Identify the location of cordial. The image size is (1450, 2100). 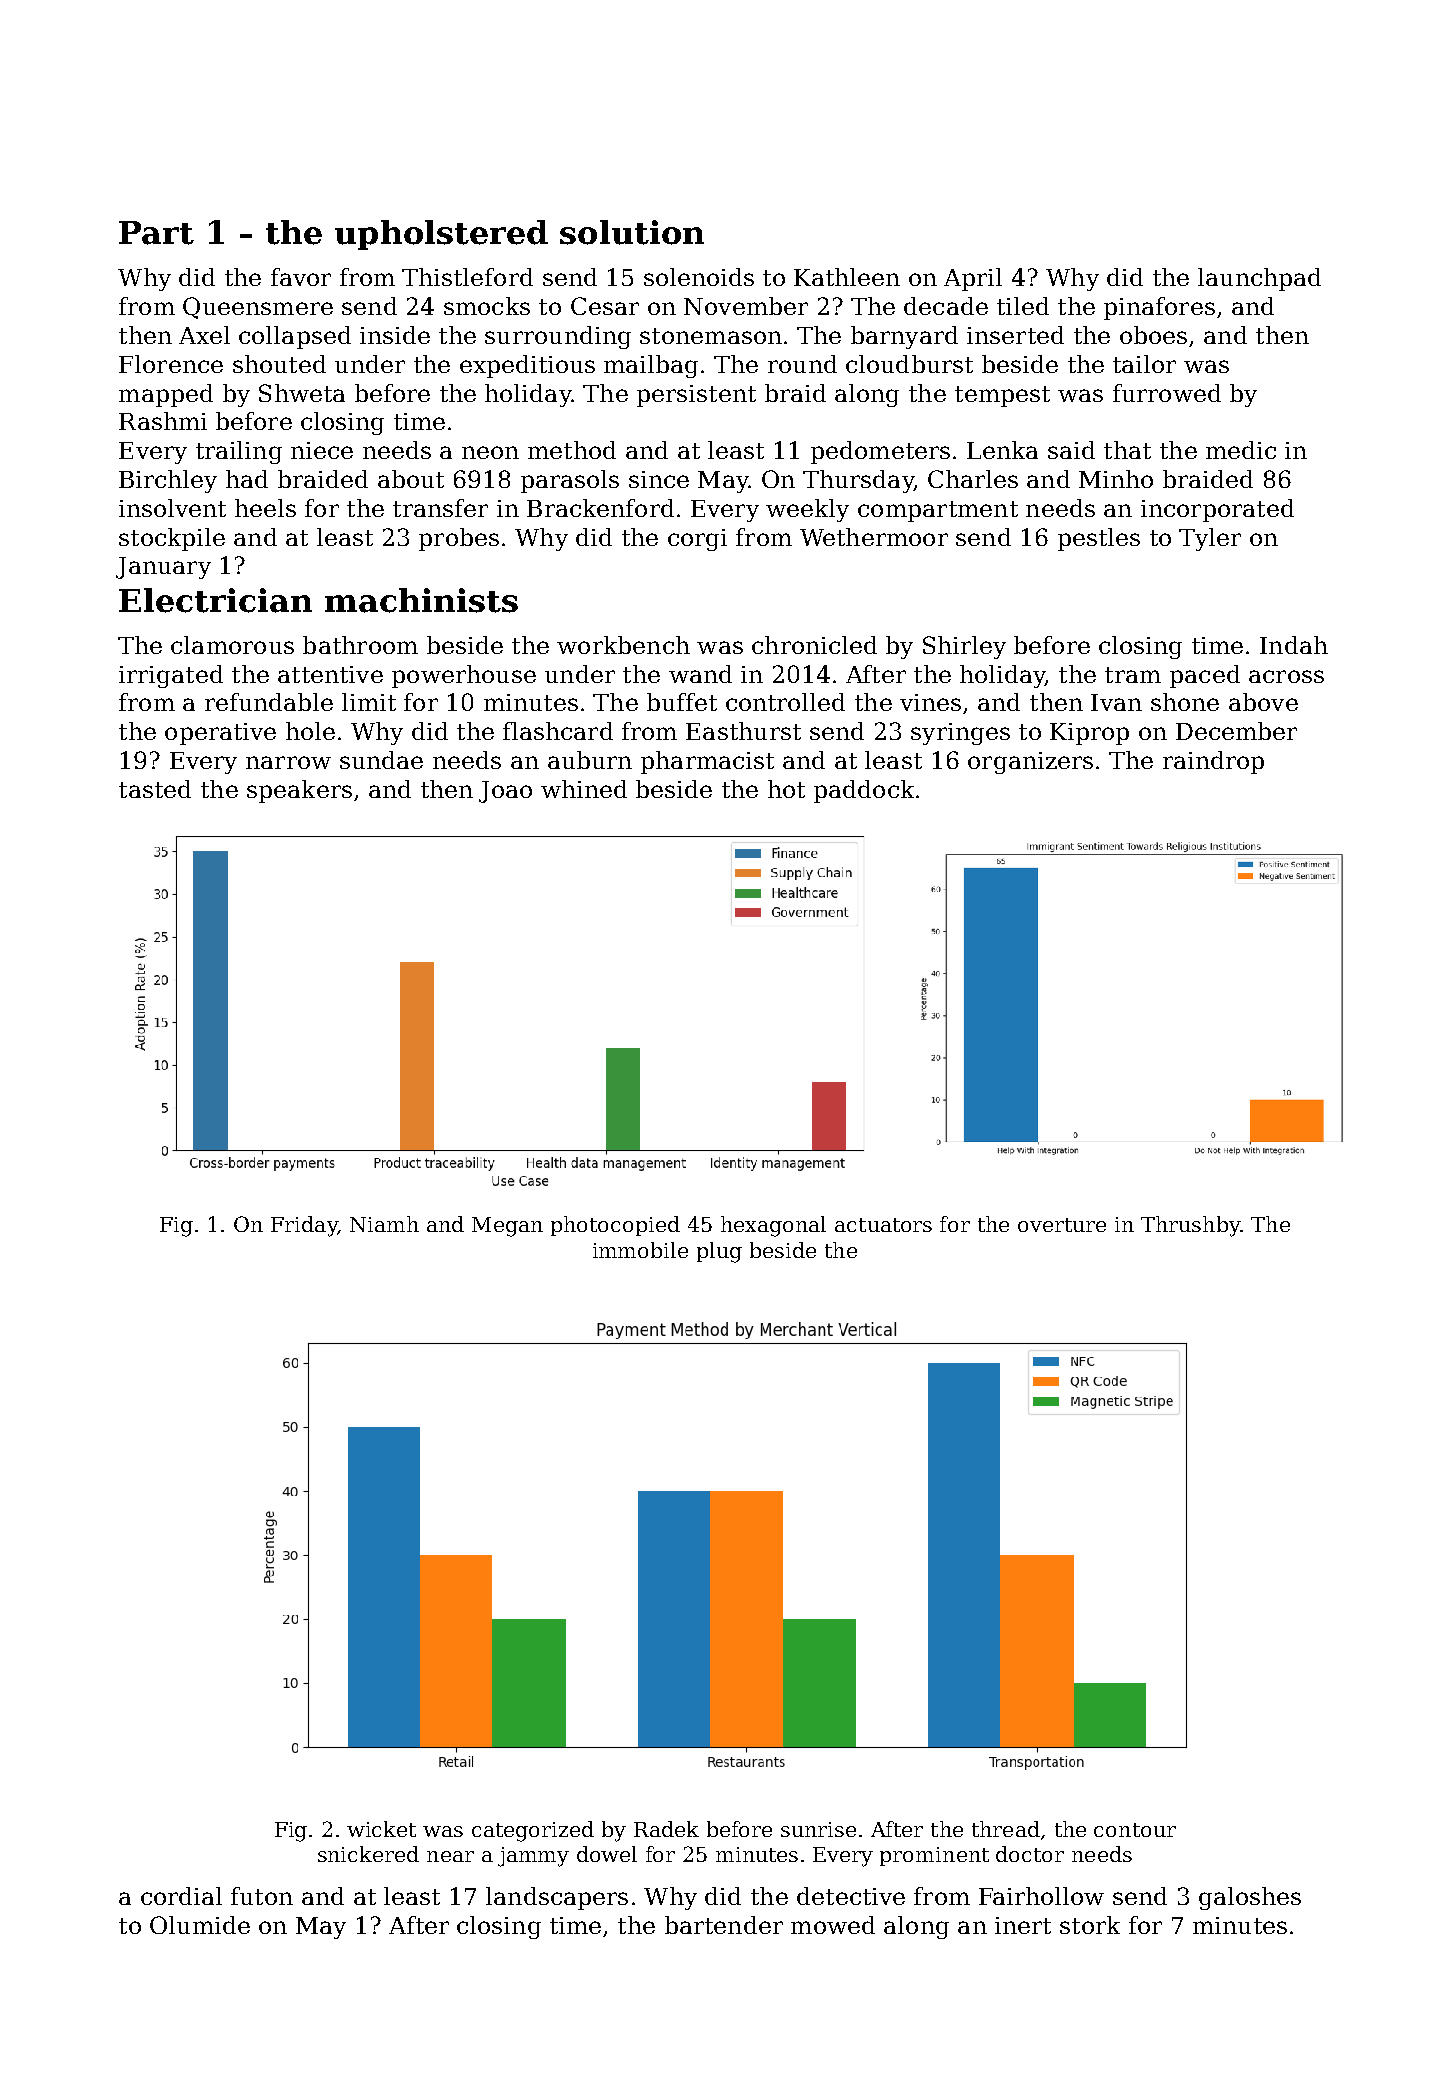
(181, 1896).
